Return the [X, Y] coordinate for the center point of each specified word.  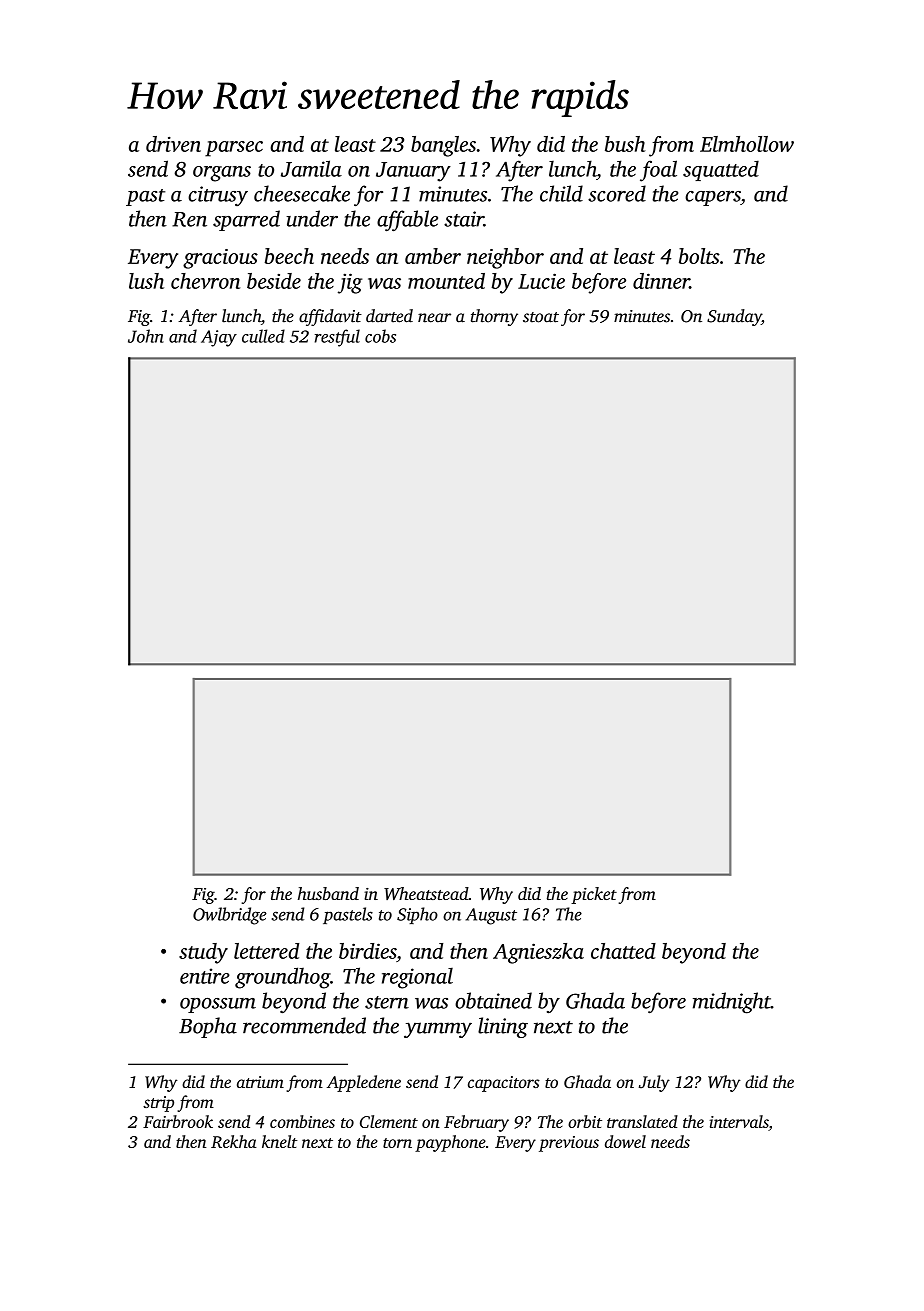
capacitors [504, 1084]
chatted [623, 951]
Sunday [734, 317]
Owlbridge [230, 916]
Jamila [311, 168]
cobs [380, 336]
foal [658, 171]
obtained [493, 1000]
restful [337, 338]
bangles [443, 146]
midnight [732, 1003]
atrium [260, 1082]
